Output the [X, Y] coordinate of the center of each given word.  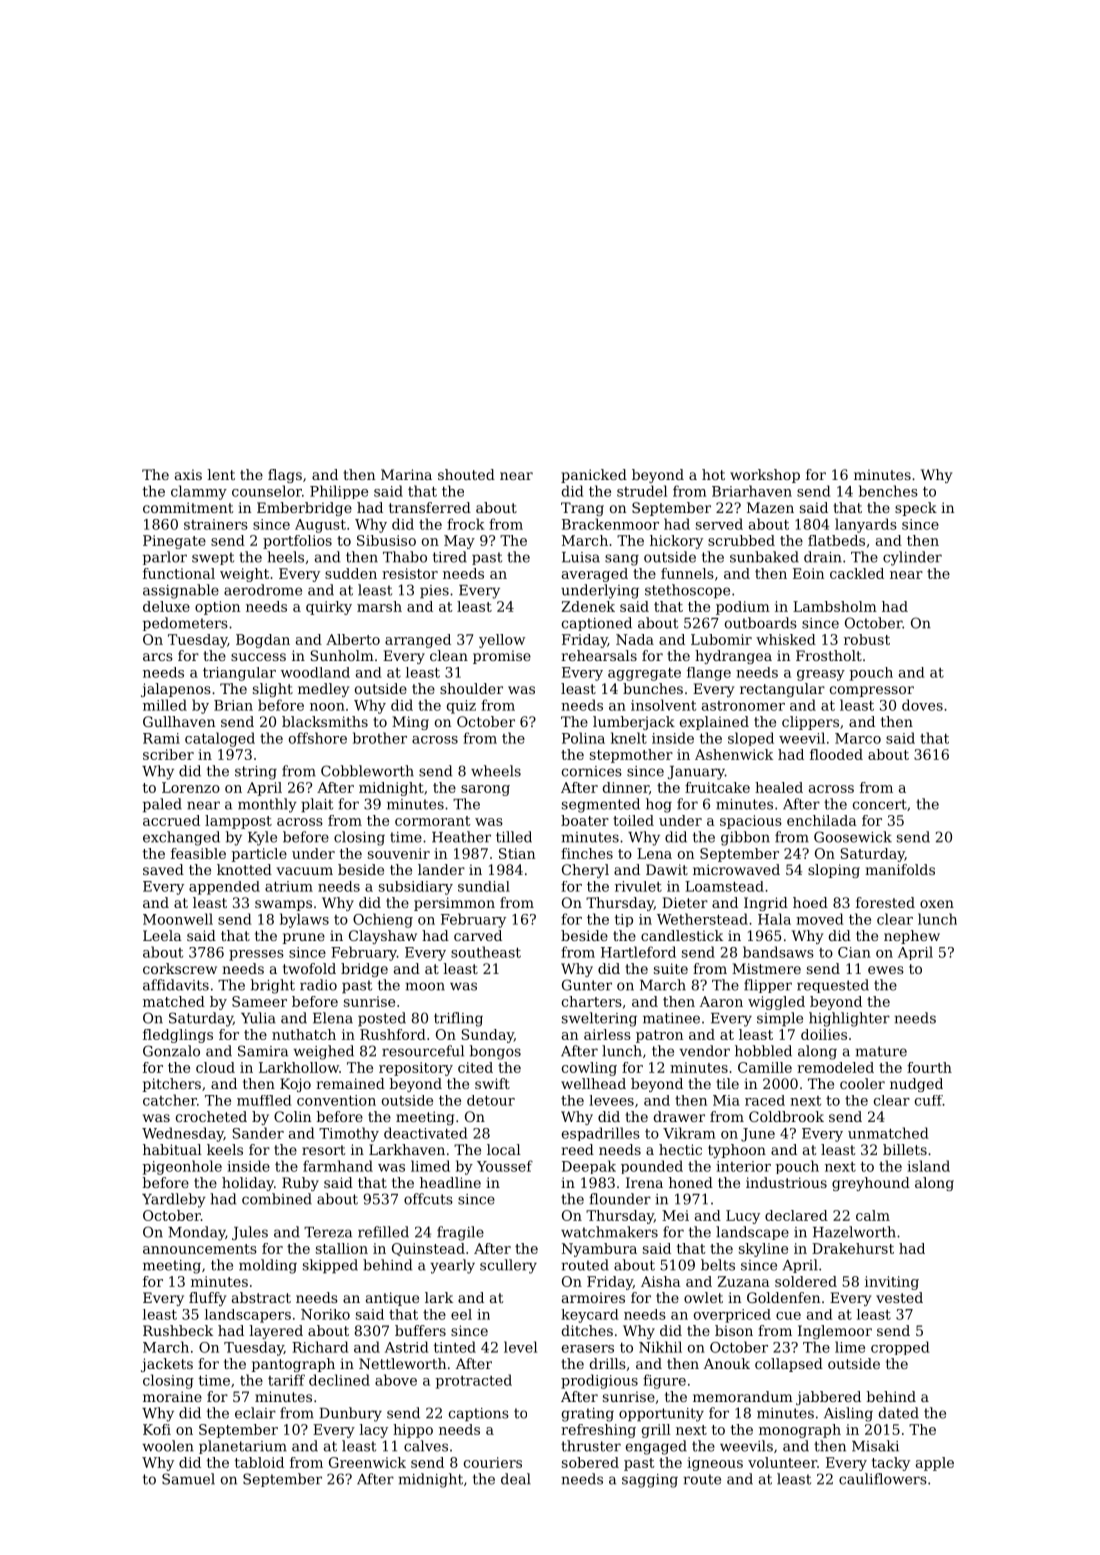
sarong [485, 790]
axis [188, 474]
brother [380, 738]
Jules [250, 1233]
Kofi [157, 1429]
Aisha [661, 1281]
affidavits [176, 985]
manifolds [900, 869]
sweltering [599, 1019]
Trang [582, 509]
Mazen [770, 507]
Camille [765, 1067]
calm [873, 1215]
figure [664, 1381]
